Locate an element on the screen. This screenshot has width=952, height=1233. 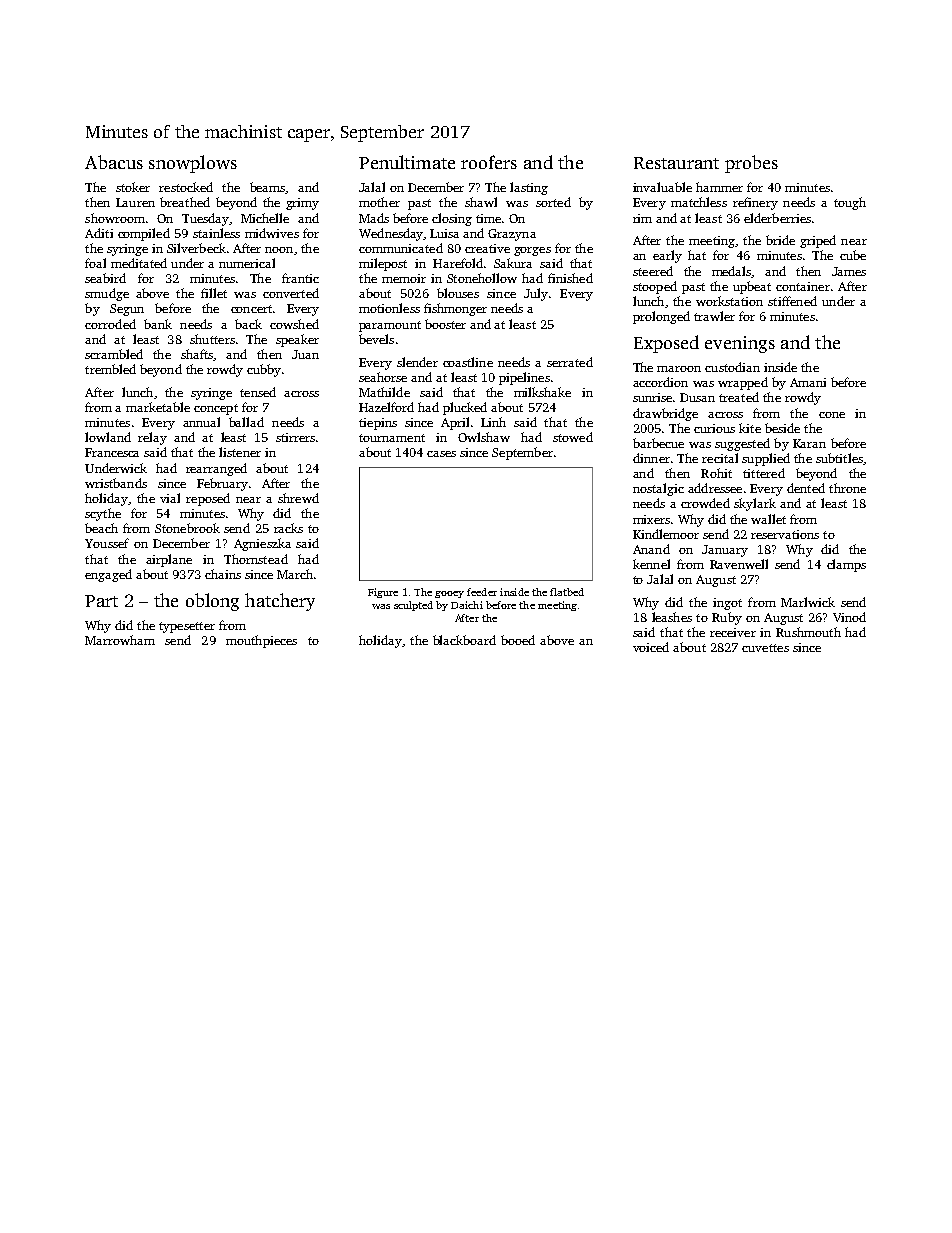
snowplows is located at coordinates (193, 164).
